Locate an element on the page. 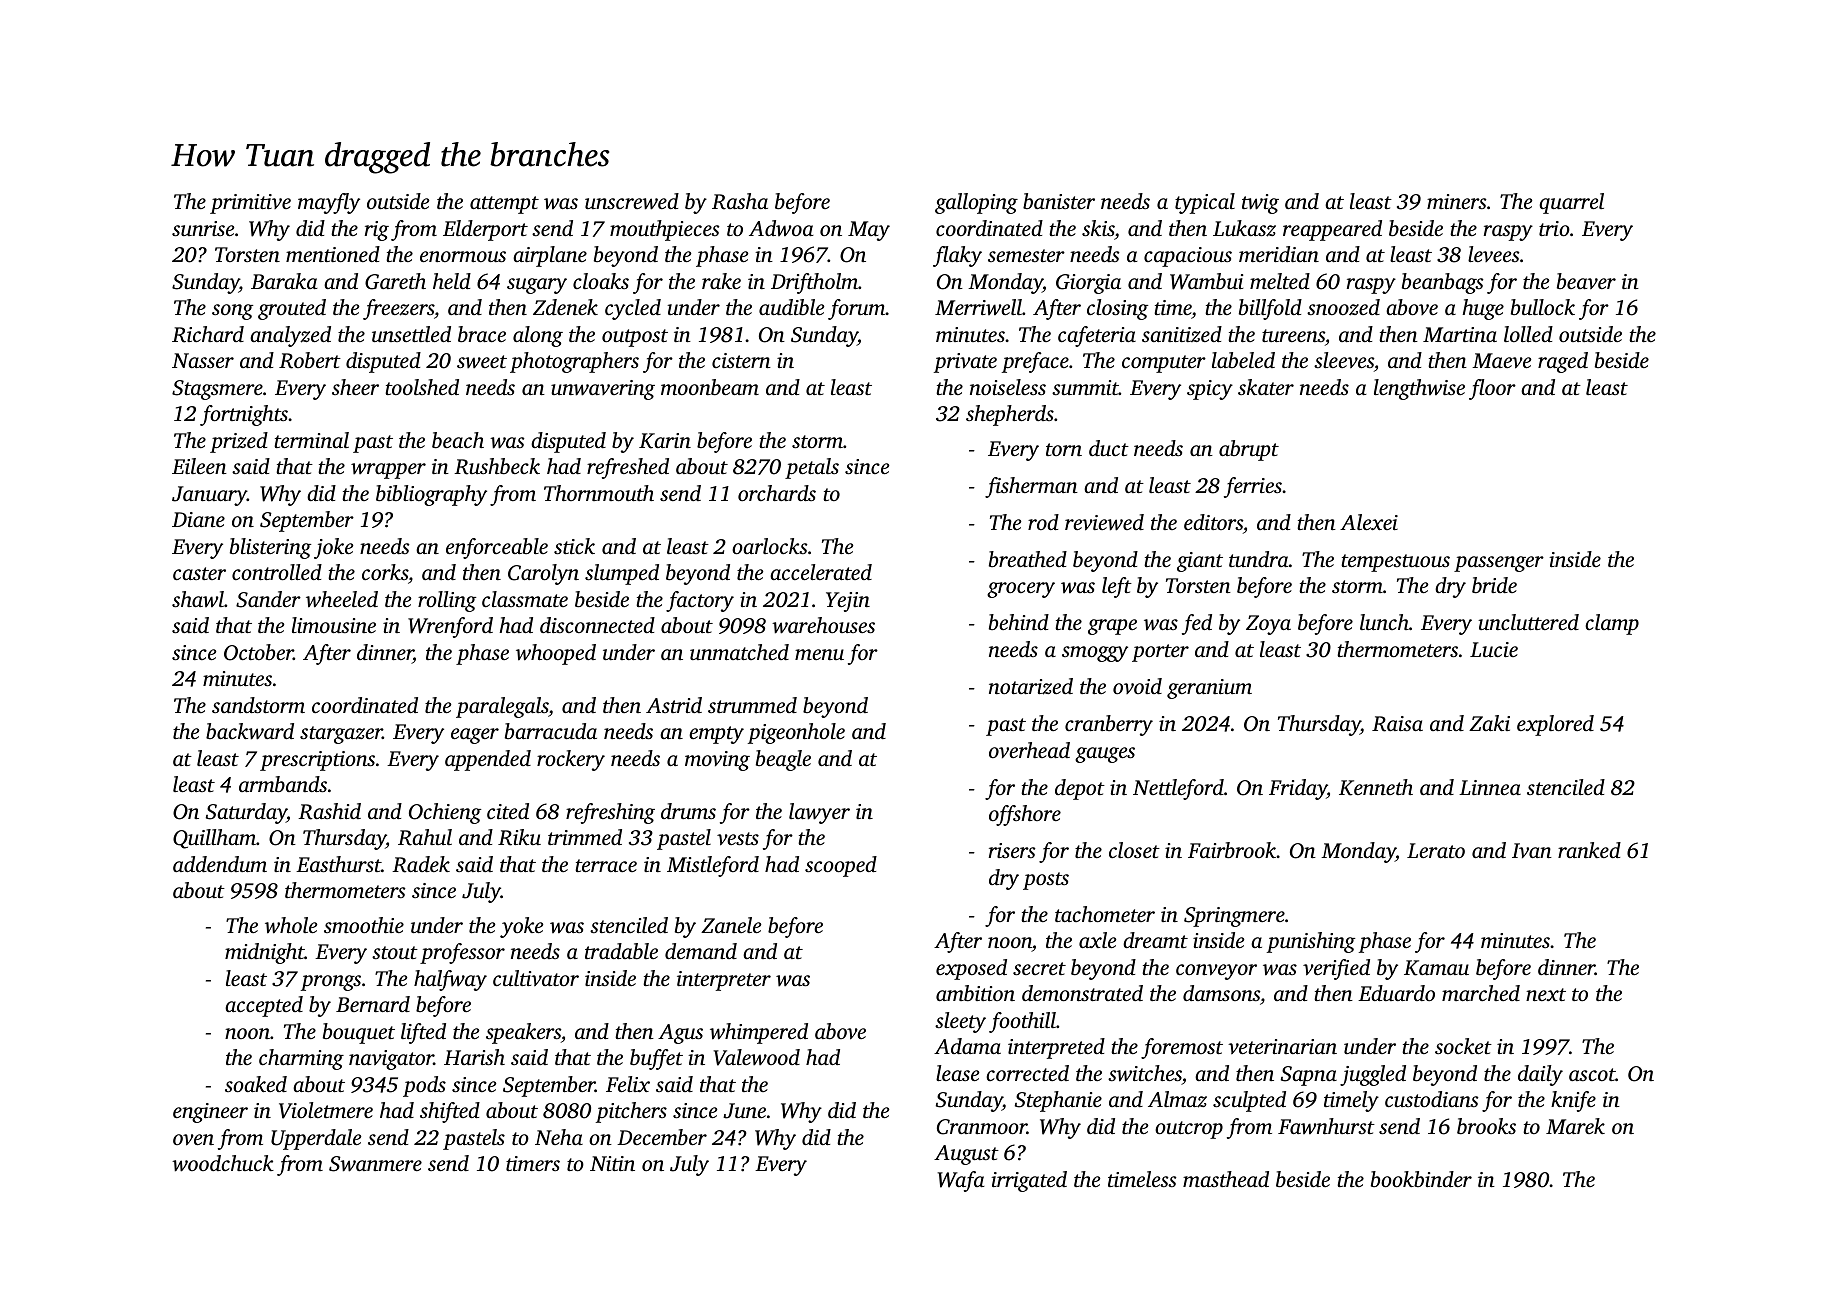 The width and height of the page is (1829, 1293). backward is located at coordinates (250, 731).
